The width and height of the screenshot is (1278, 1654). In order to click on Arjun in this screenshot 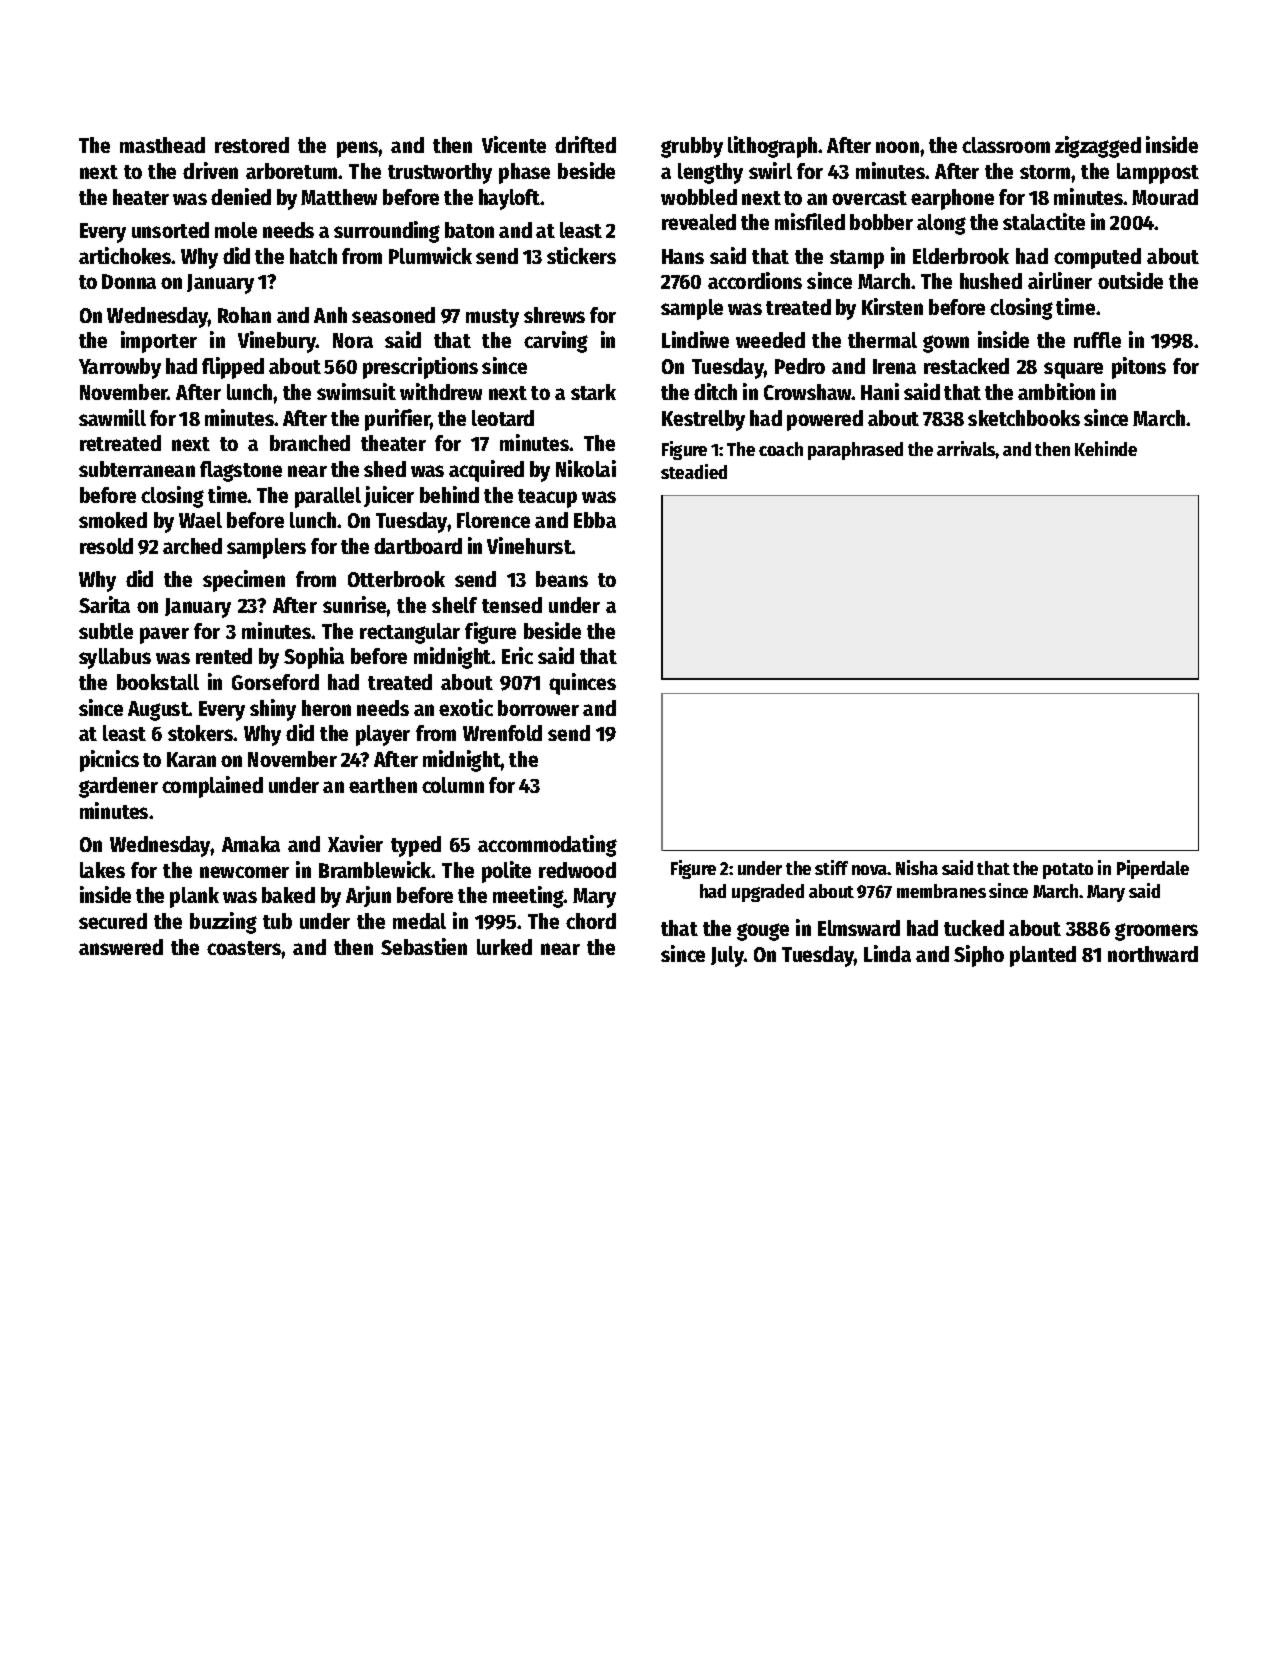, I will do `click(368, 896)`.
